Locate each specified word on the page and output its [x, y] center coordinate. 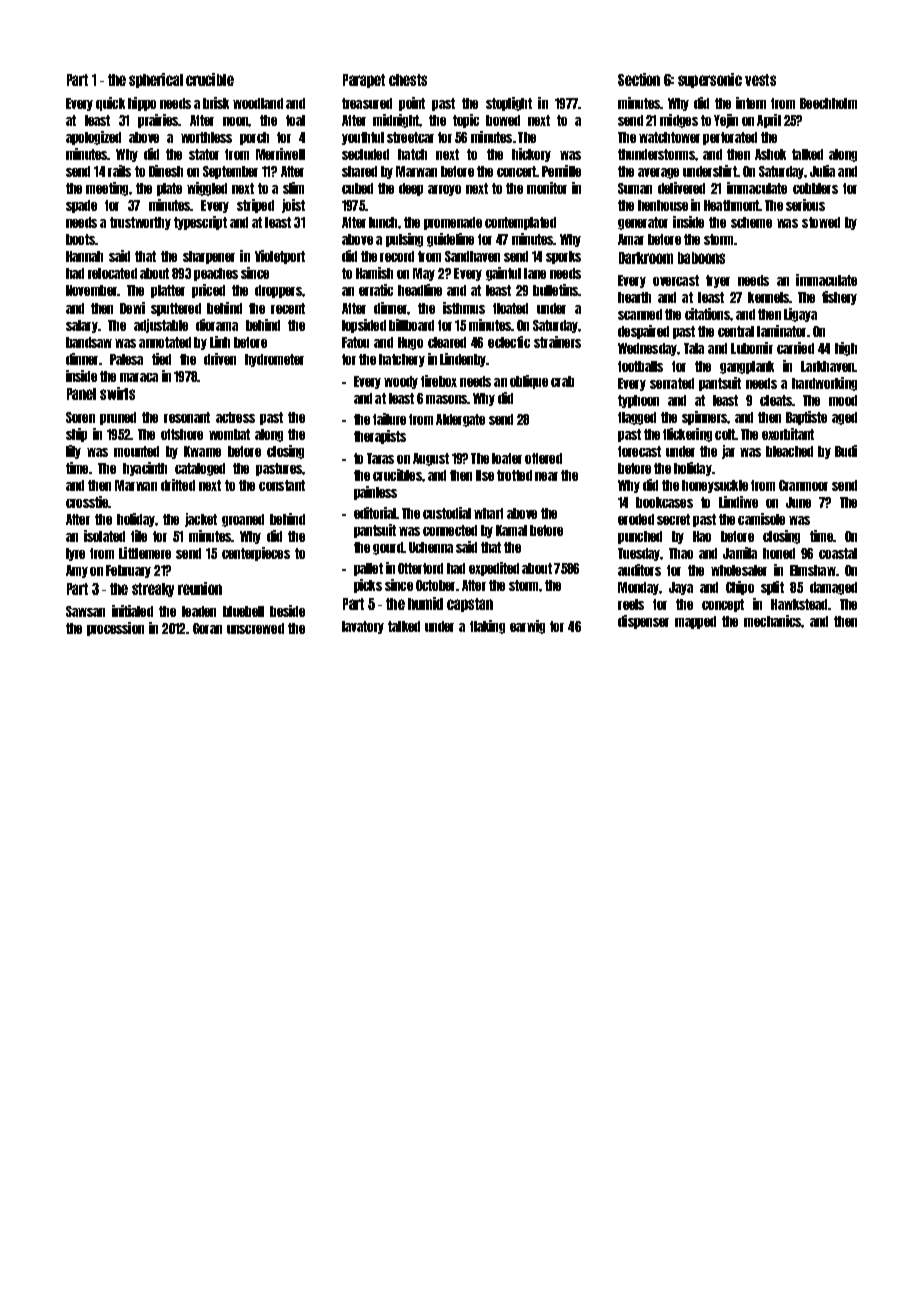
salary [82, 326]
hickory [531, 155]
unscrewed [255, 628]
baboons [701, 258]
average [658, 173]
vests [760, 80]
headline [420, 290]
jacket [201, 520]
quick [110, 104]
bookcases [664, 502]
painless [375, 493]
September [230, 172]
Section [639, 79]
